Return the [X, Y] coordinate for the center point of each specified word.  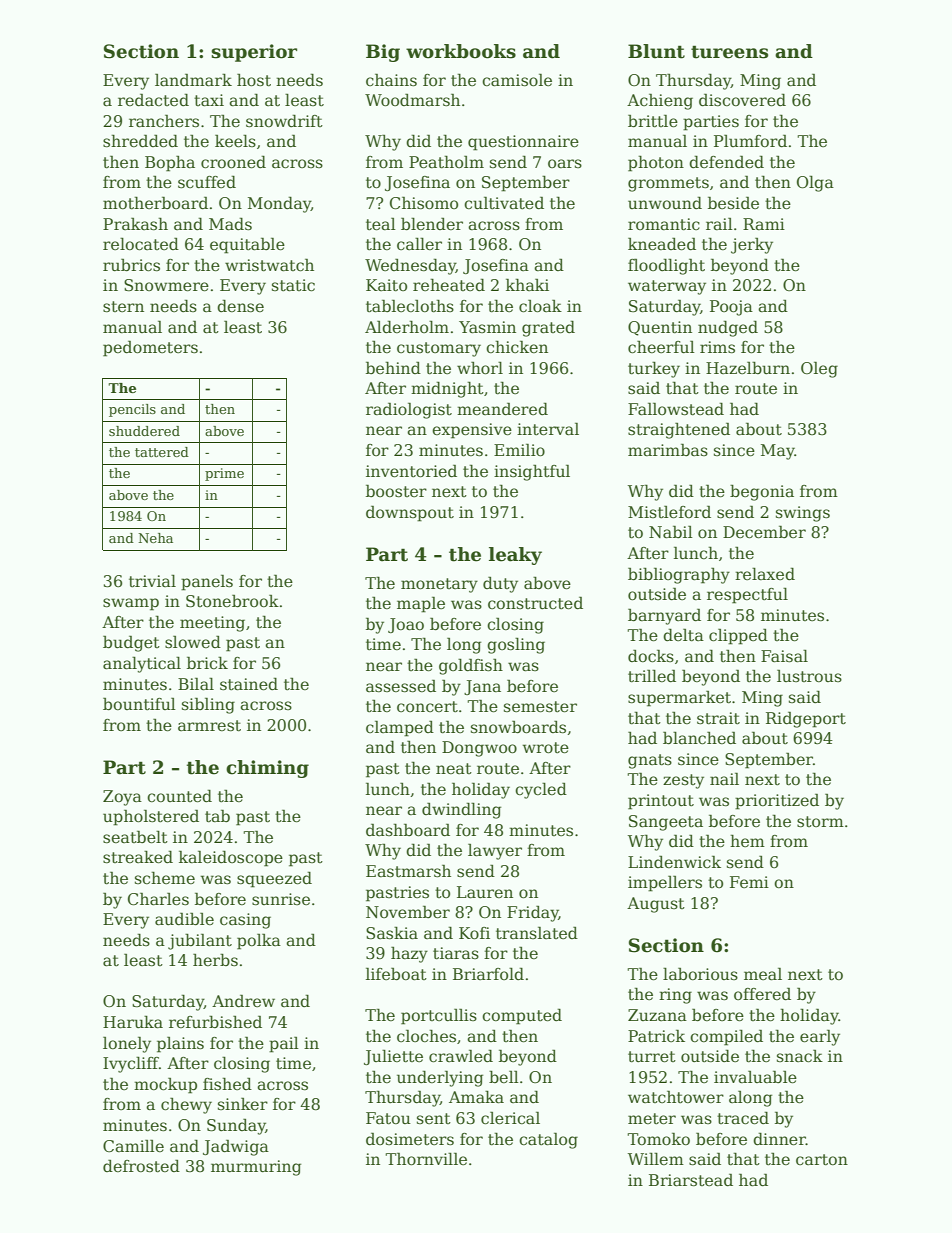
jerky [752, 245]
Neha [155, 538]
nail [724, 779]
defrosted [141, 1166]
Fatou [388, 1118]
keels [235, 141]
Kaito [386, 285]
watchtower [676, 1097]
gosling [516, 645]
